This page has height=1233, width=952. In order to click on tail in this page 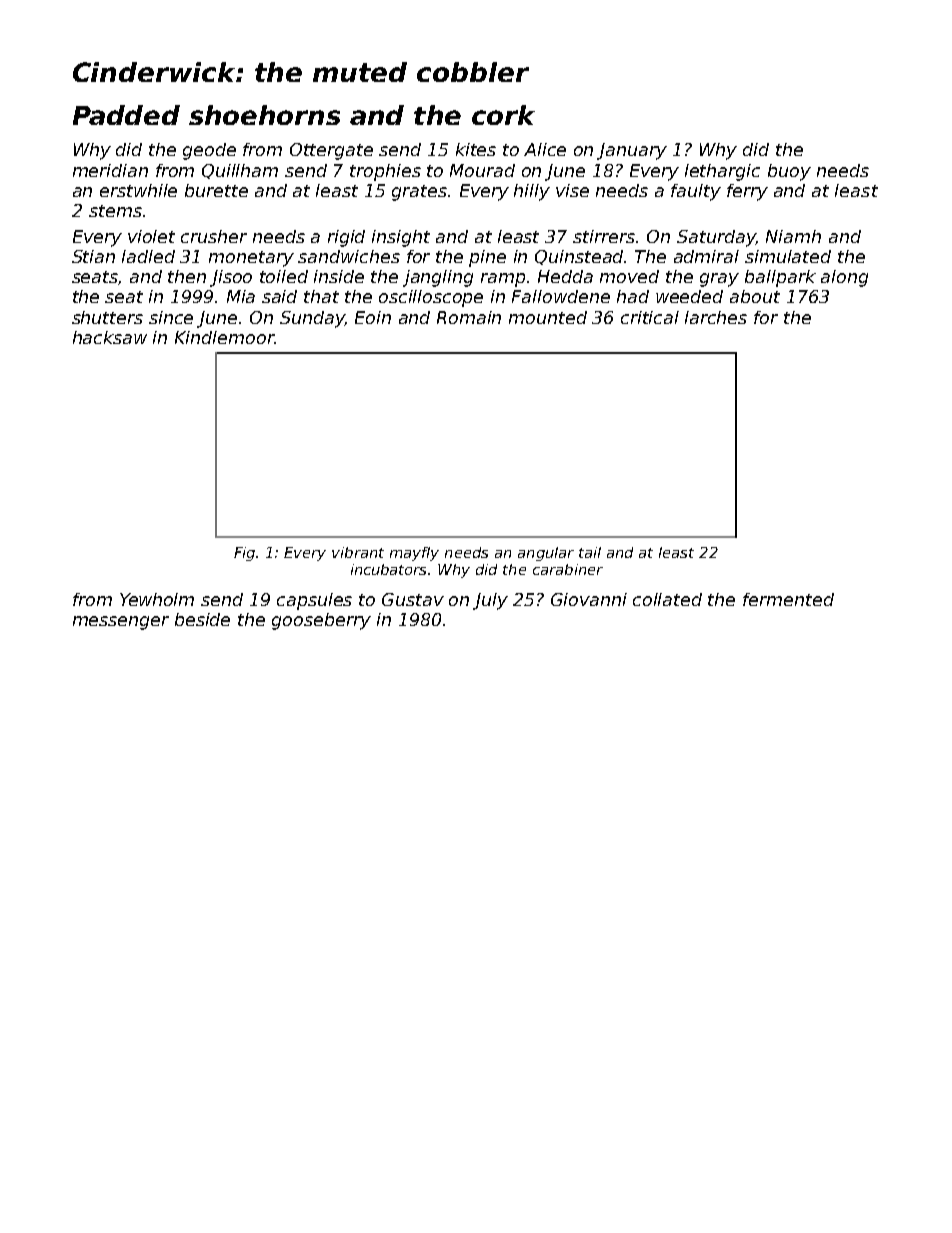, I will do `click(590, 552)`.
